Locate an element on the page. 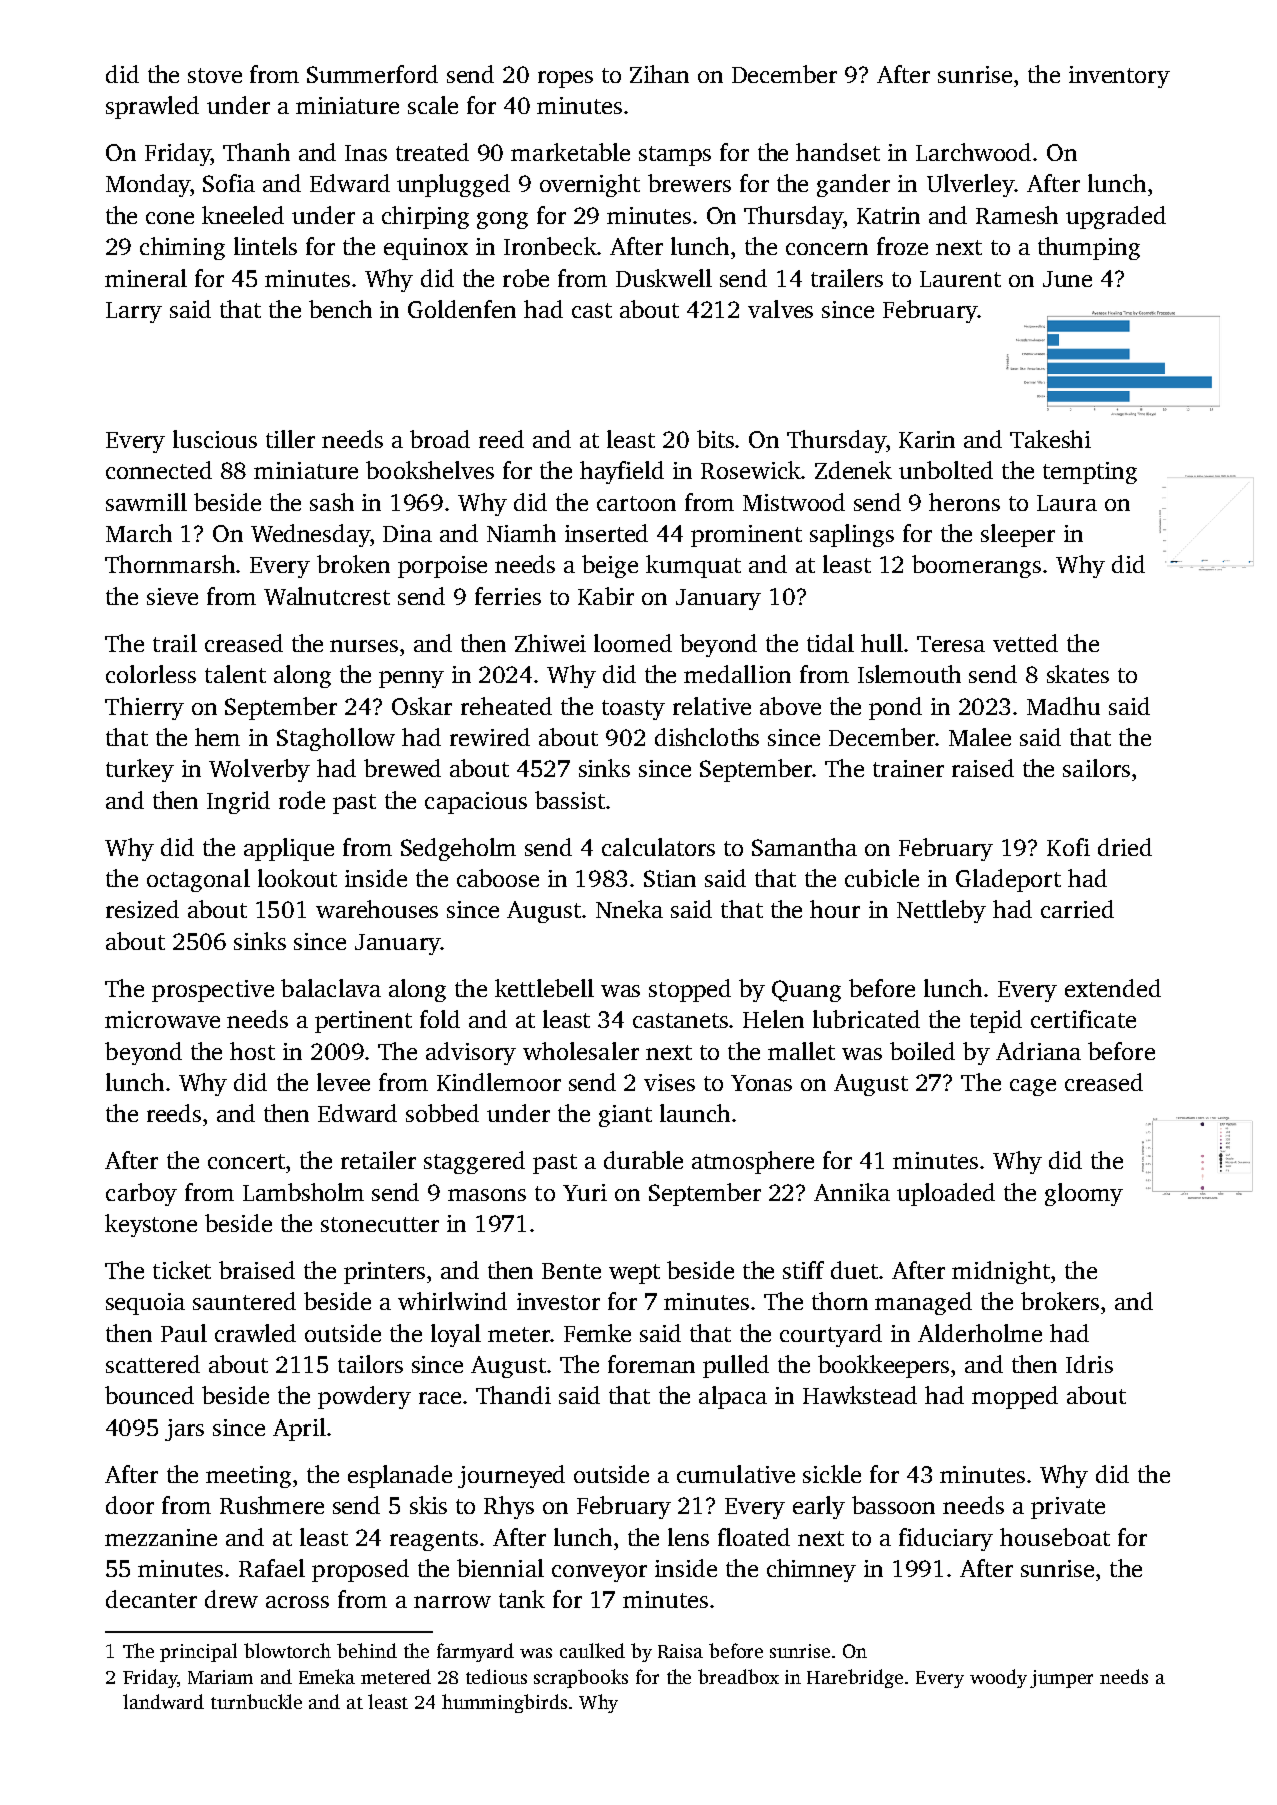 The image size is (1277, 1805). toasty is located at coordinates (633, 710).
